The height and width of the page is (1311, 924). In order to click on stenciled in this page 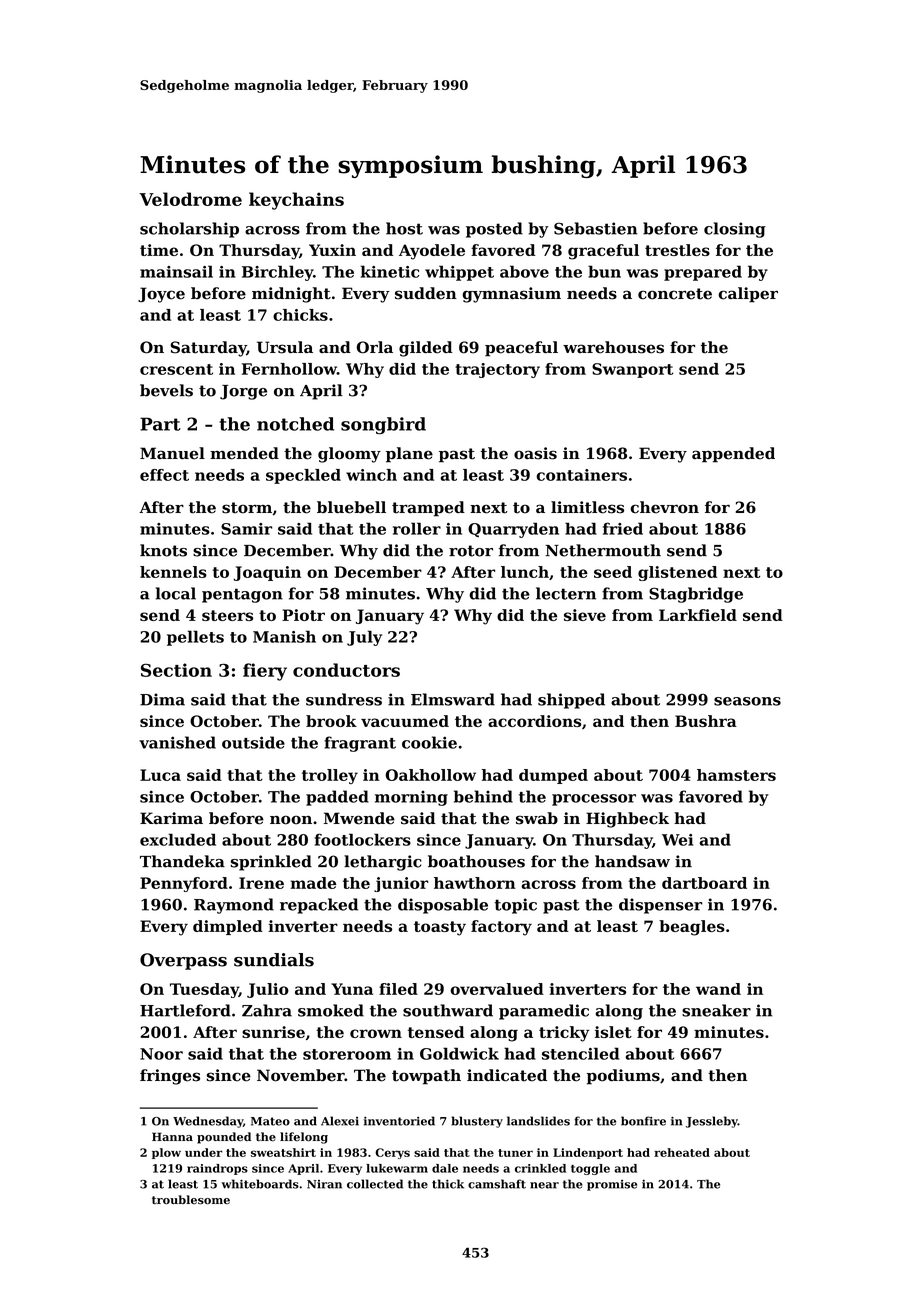, I will do `click(580, 1053)`.
